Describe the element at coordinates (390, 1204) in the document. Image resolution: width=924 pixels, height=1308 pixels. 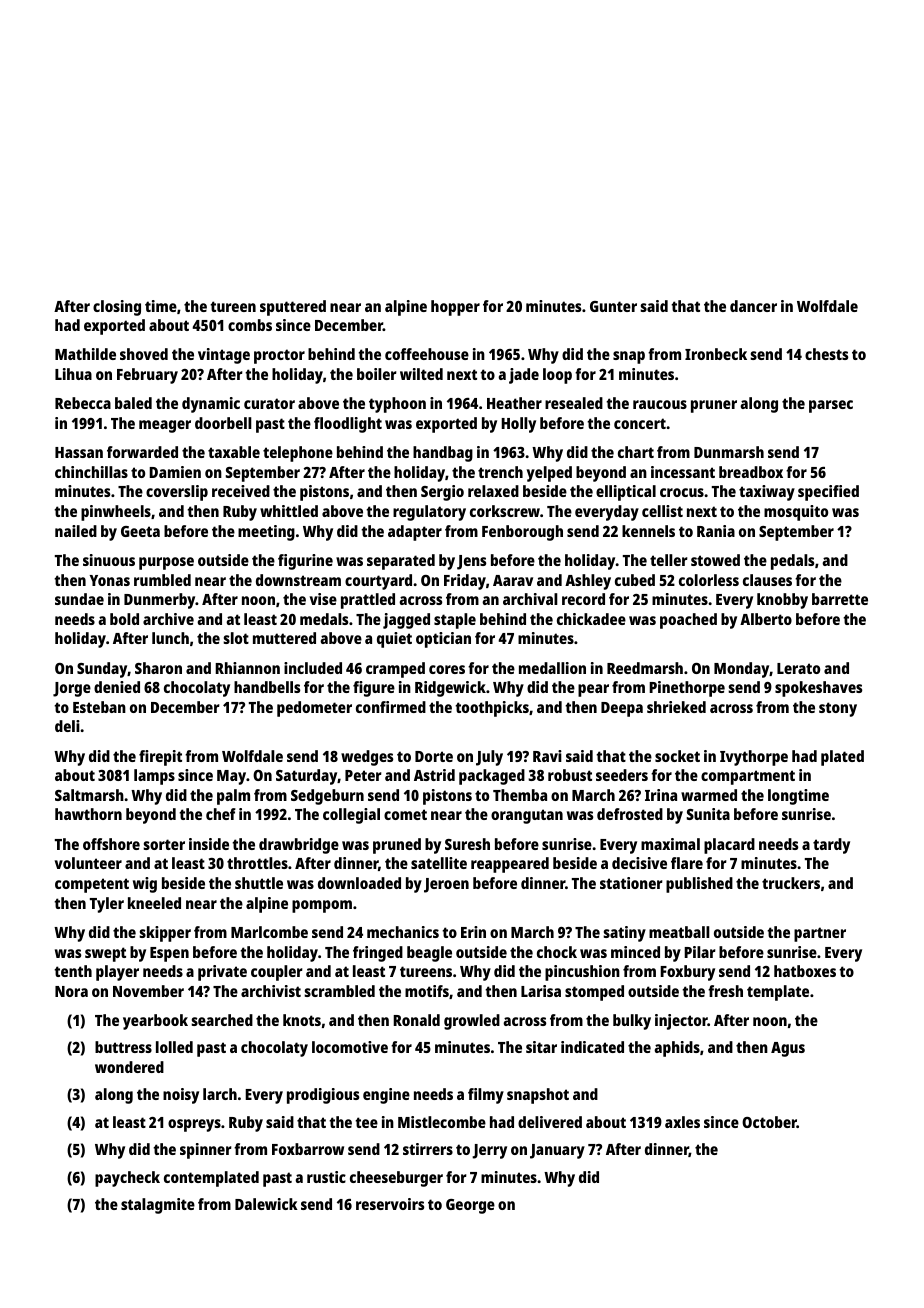
I see `reservoirs` at that location.
